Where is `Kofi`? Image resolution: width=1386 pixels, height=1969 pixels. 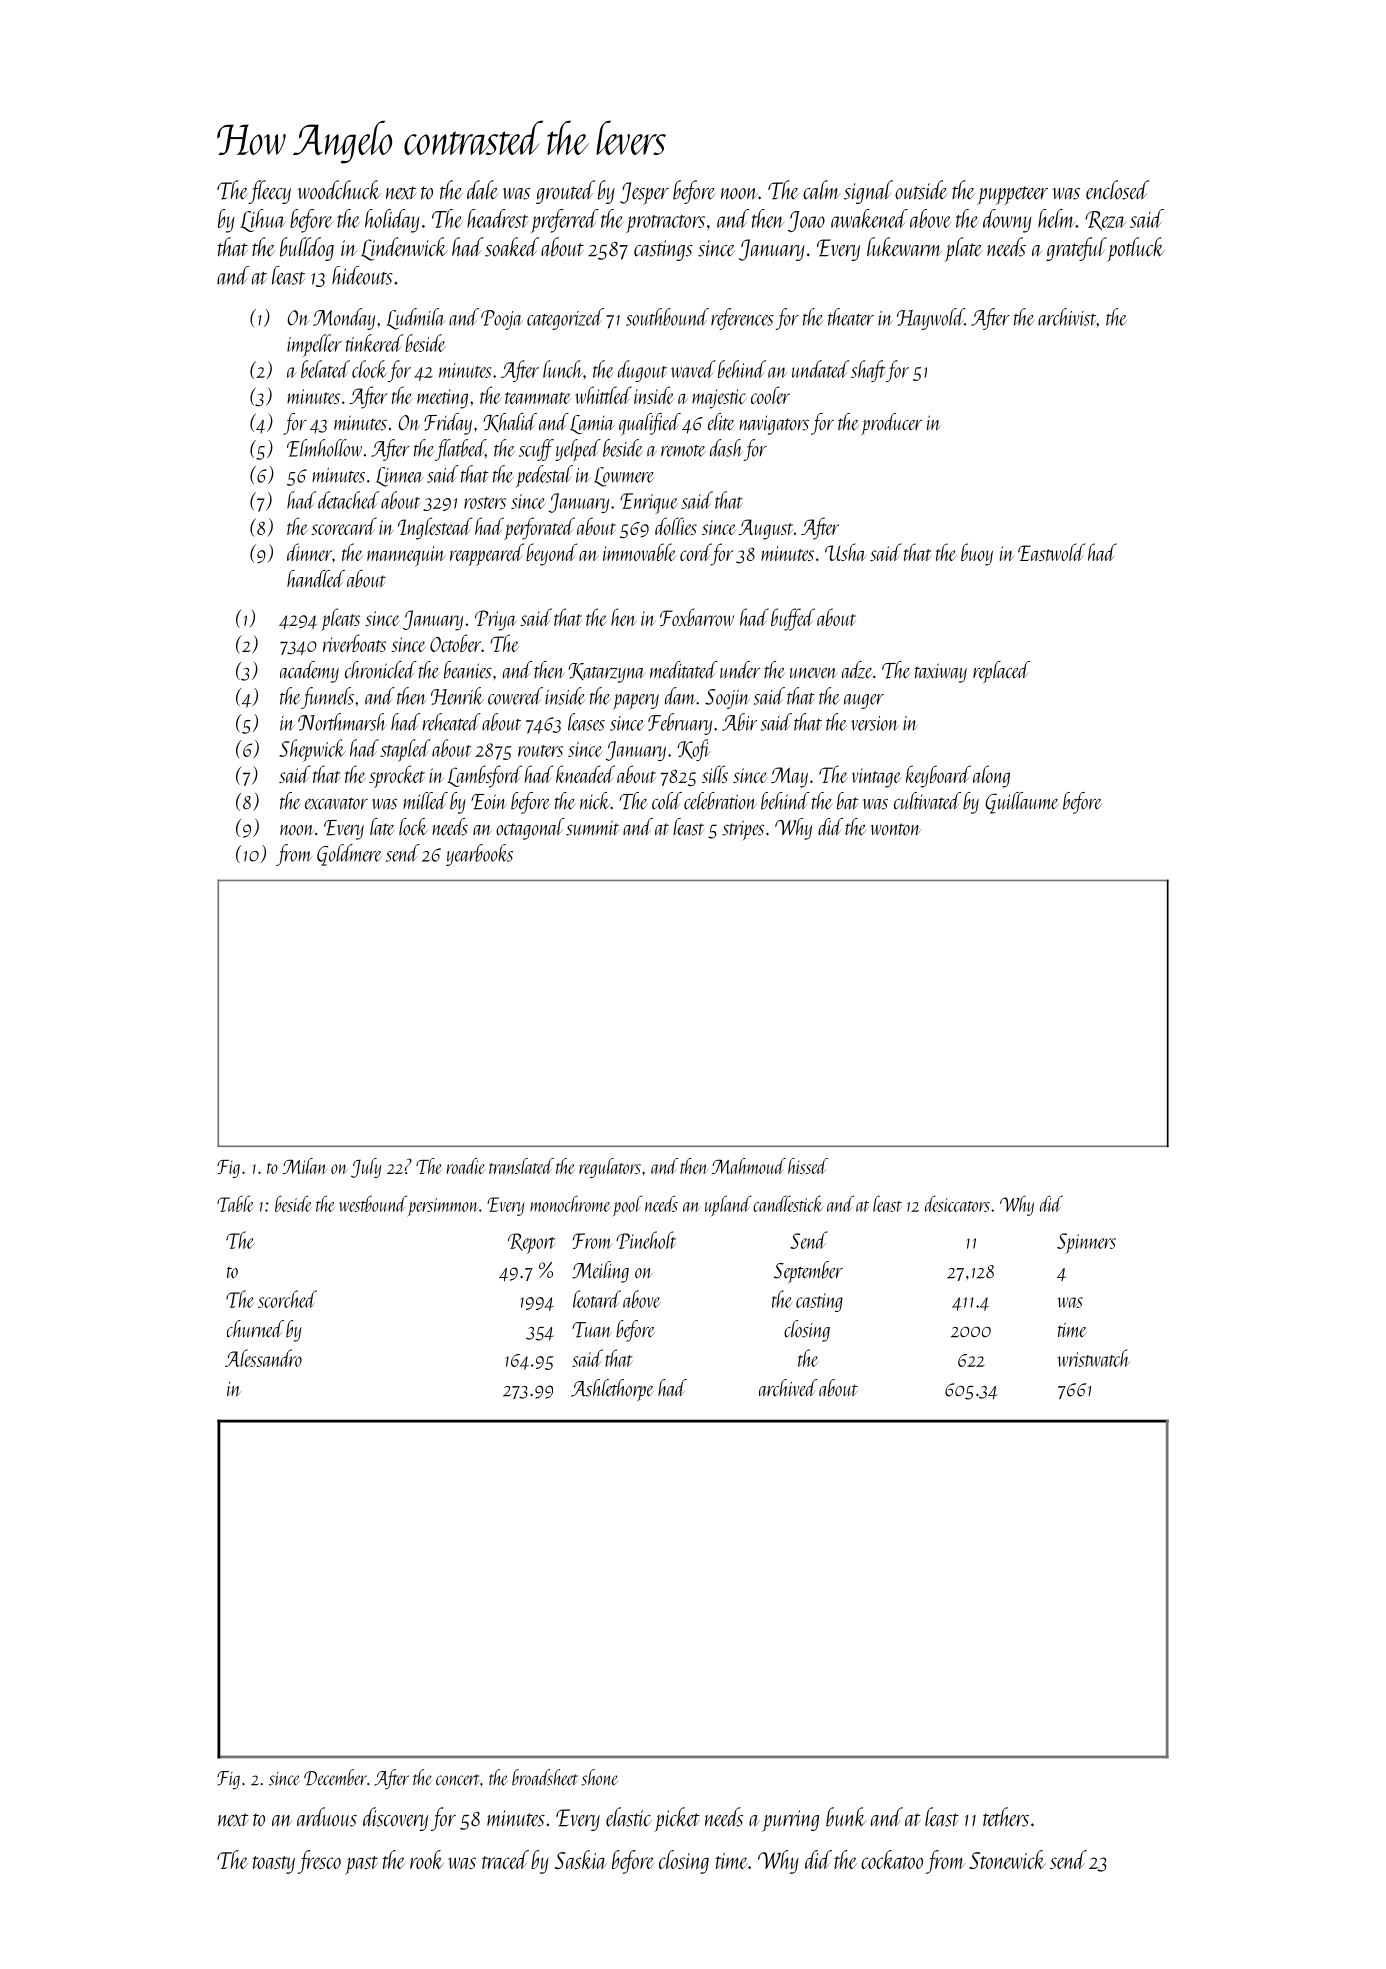 Kofi is located at coordinates (693, 750).
